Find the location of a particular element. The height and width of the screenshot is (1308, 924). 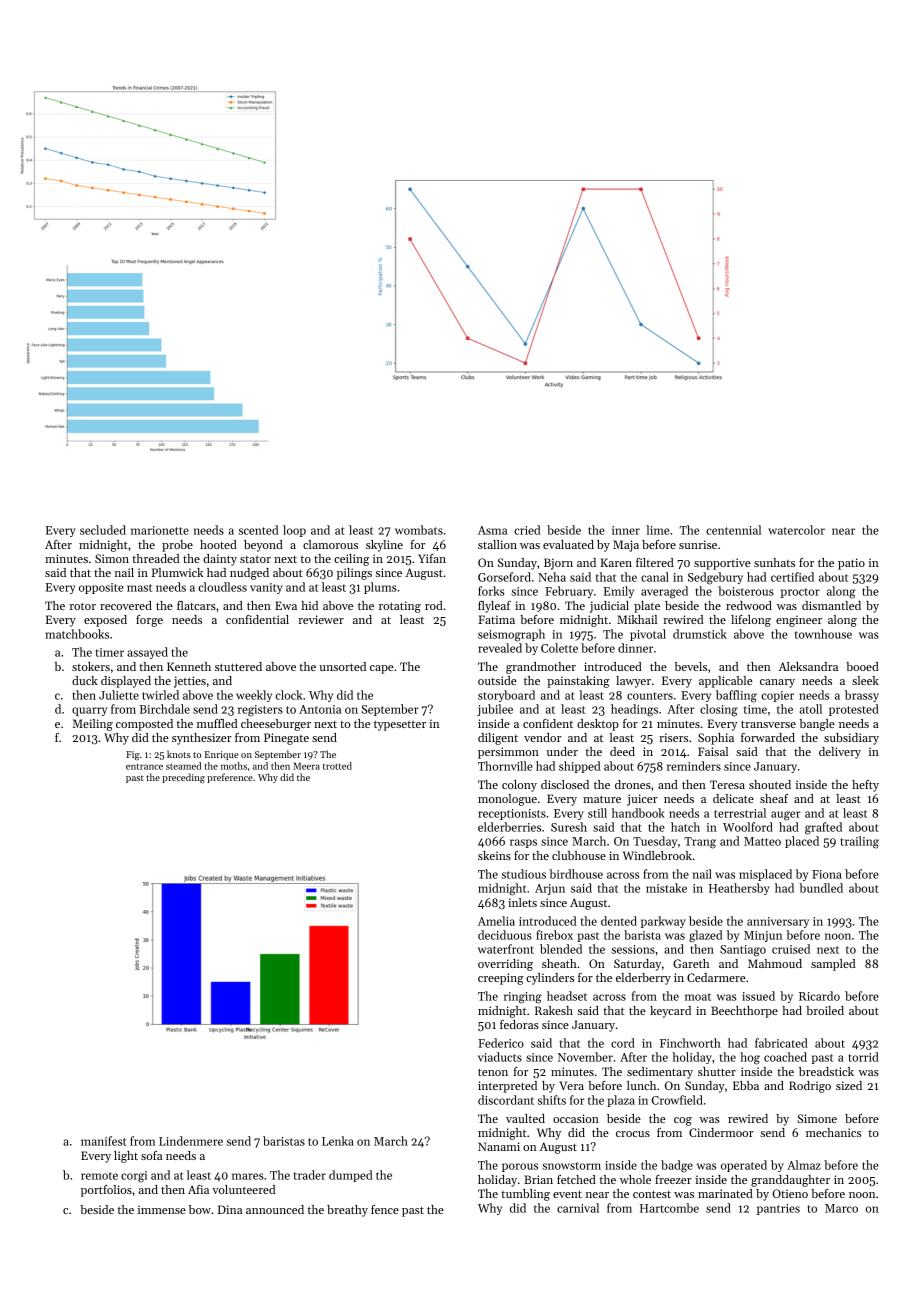

marionette is located at coordinates (160, 530).
